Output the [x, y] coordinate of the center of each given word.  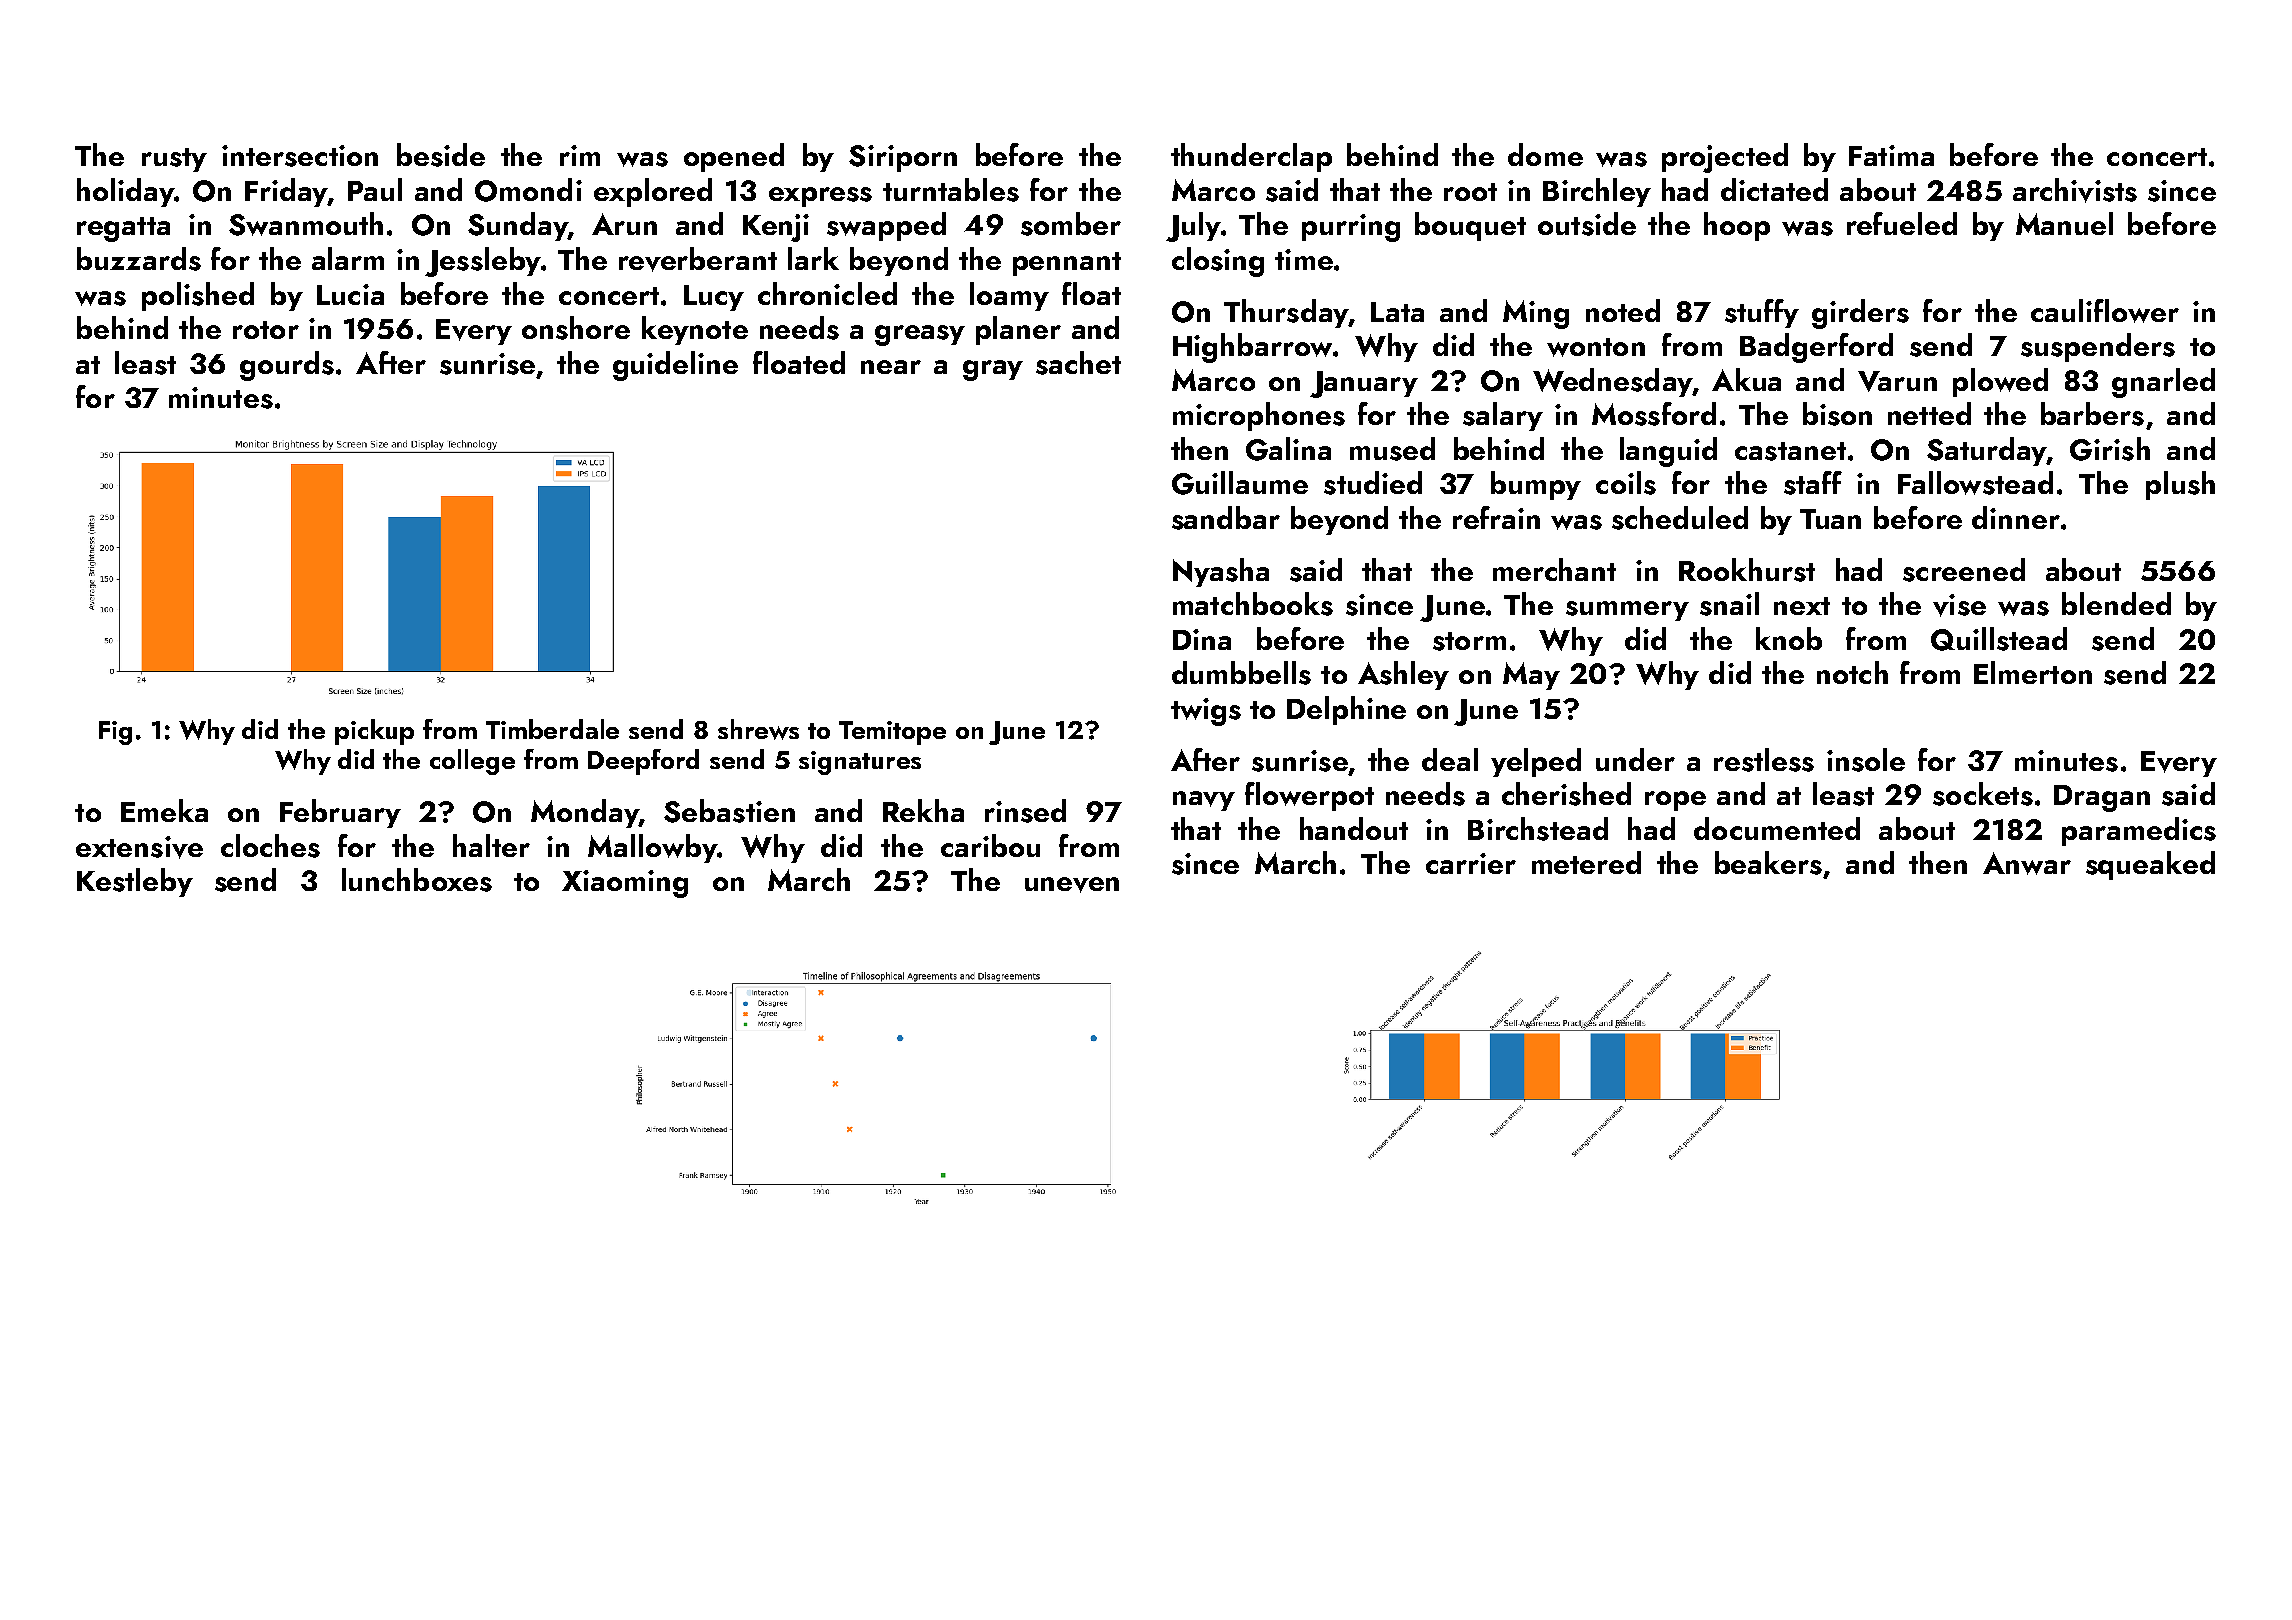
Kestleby [135, 882]
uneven [1072, 885]
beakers [1768, 863]
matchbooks [1253, 604]
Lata [1397, 312]
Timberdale [552, 729]
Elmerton [2033, 672]
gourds [287, 366]
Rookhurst [1747, 570]
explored [653, 192]
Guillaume [1240, 483]
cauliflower [2105, 311]
